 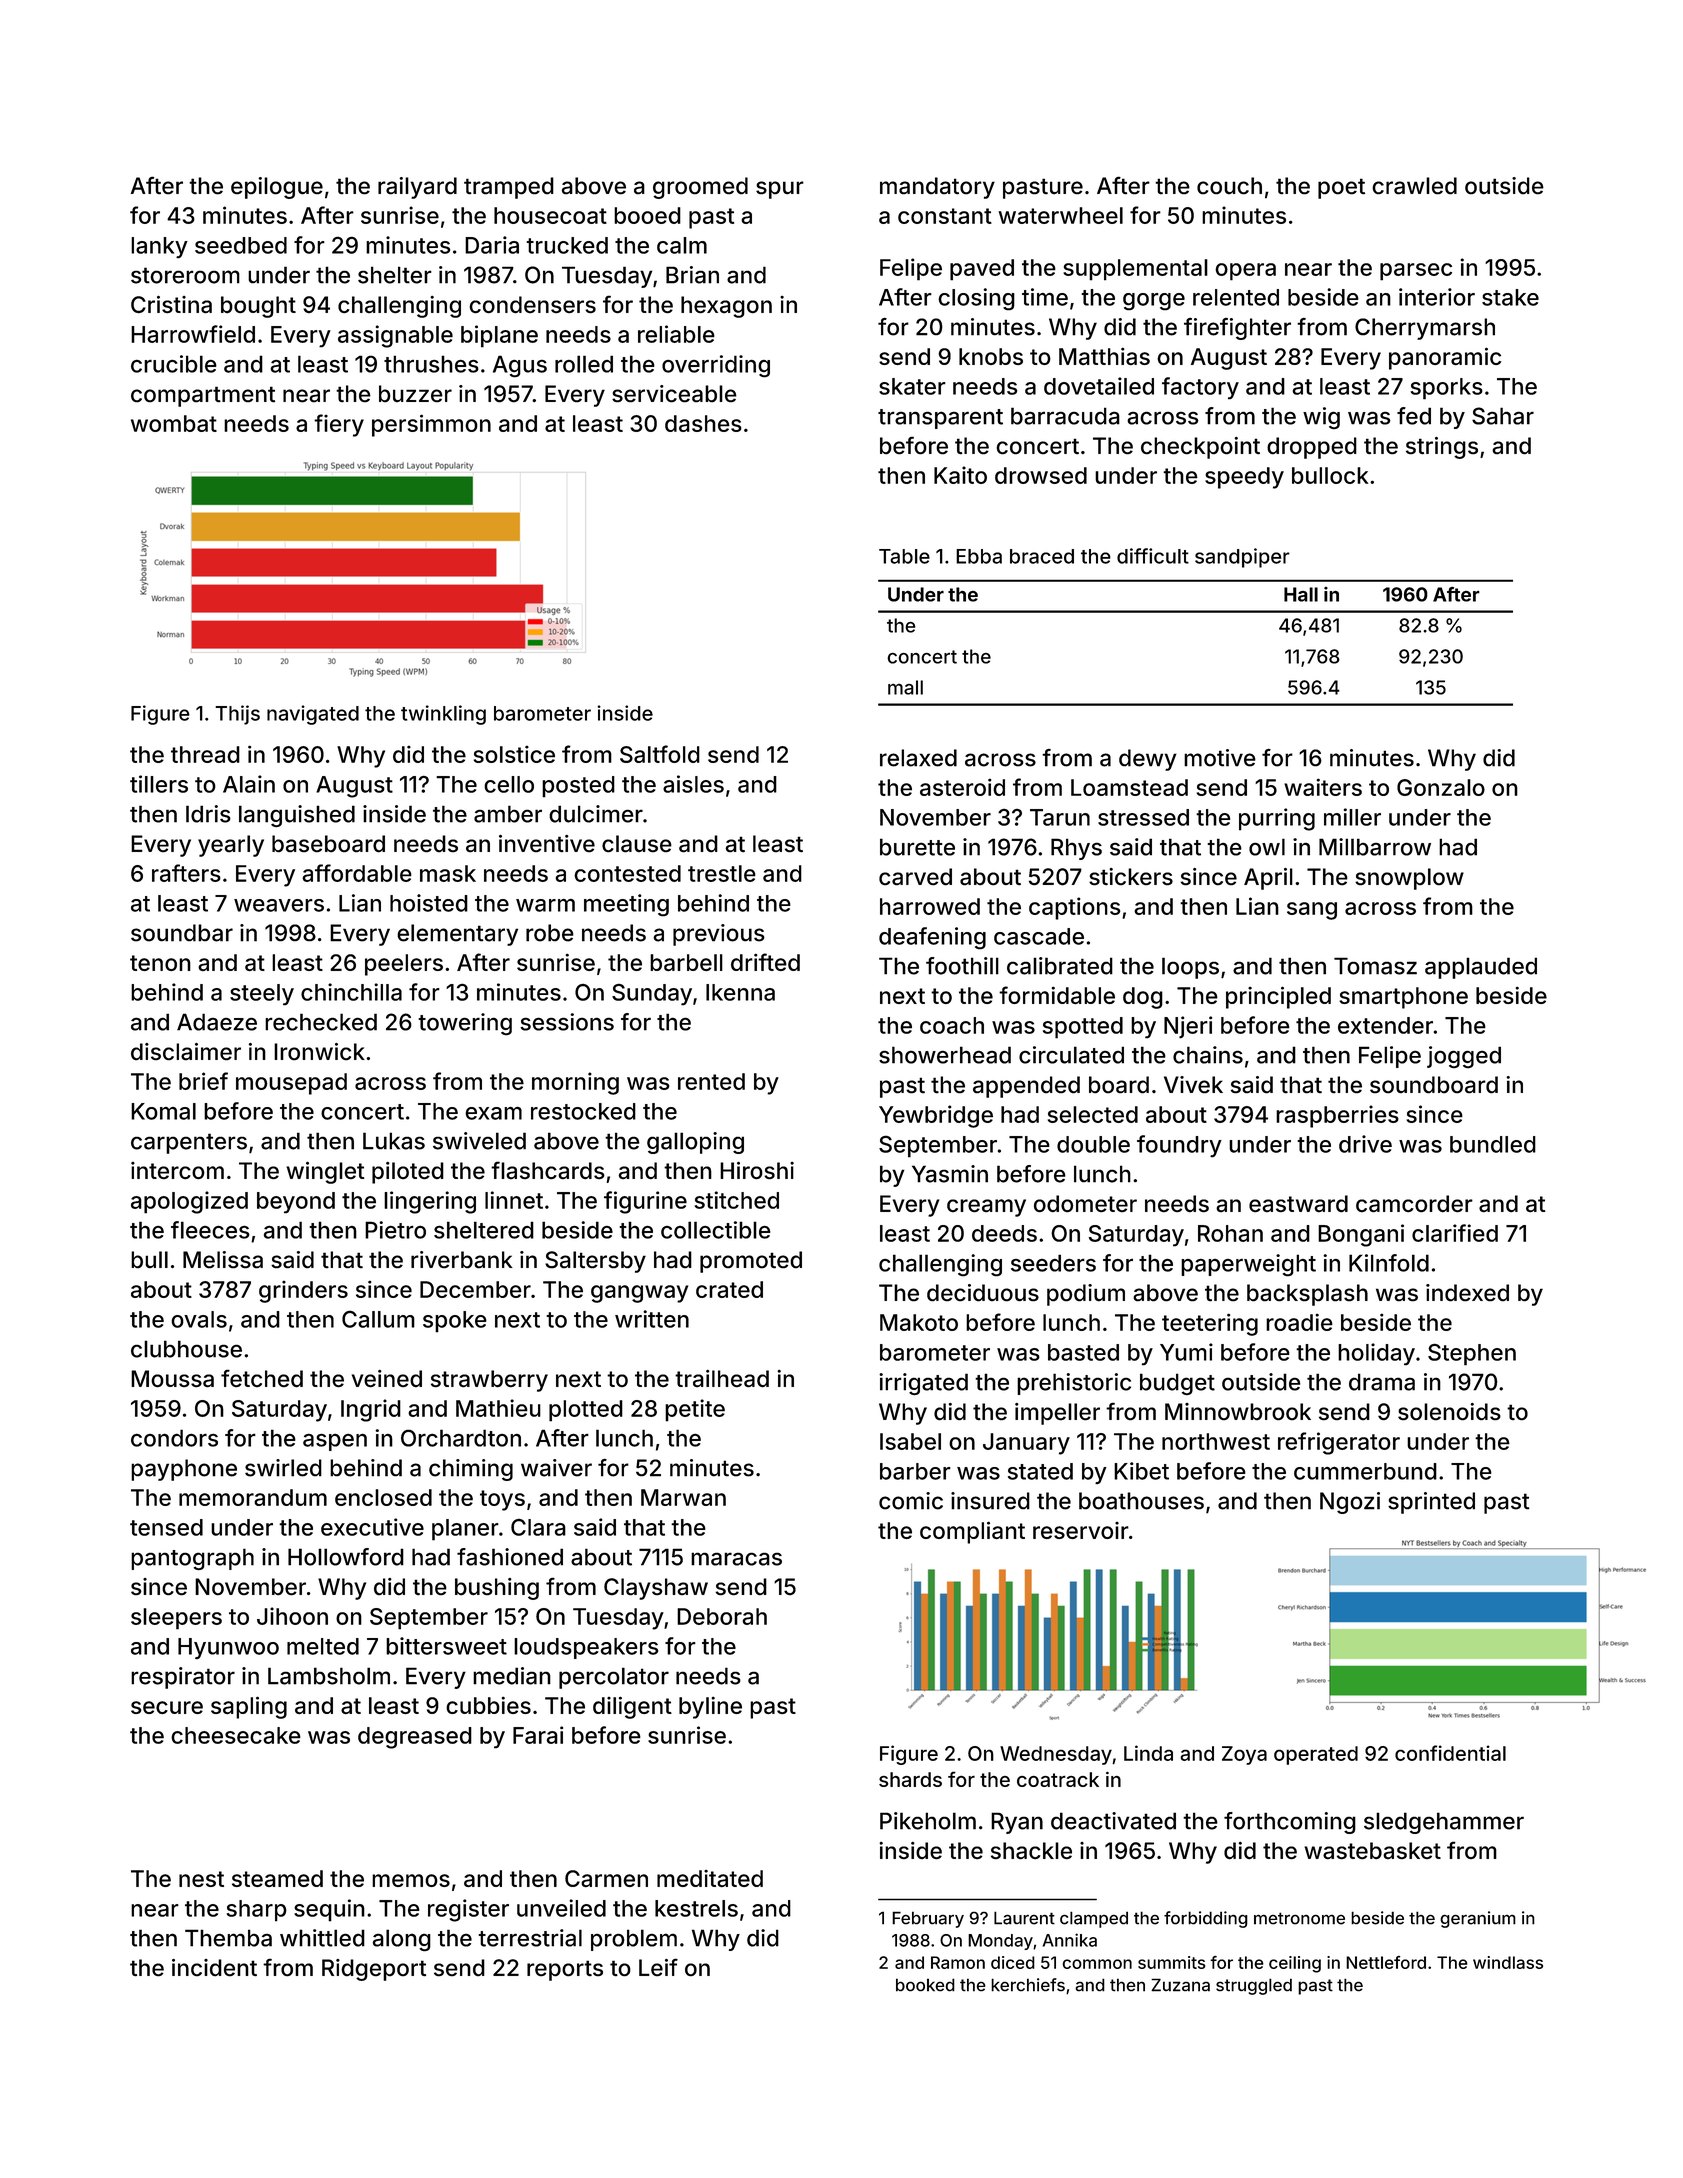 I want to click on written, so click(x=652, y=1319).
